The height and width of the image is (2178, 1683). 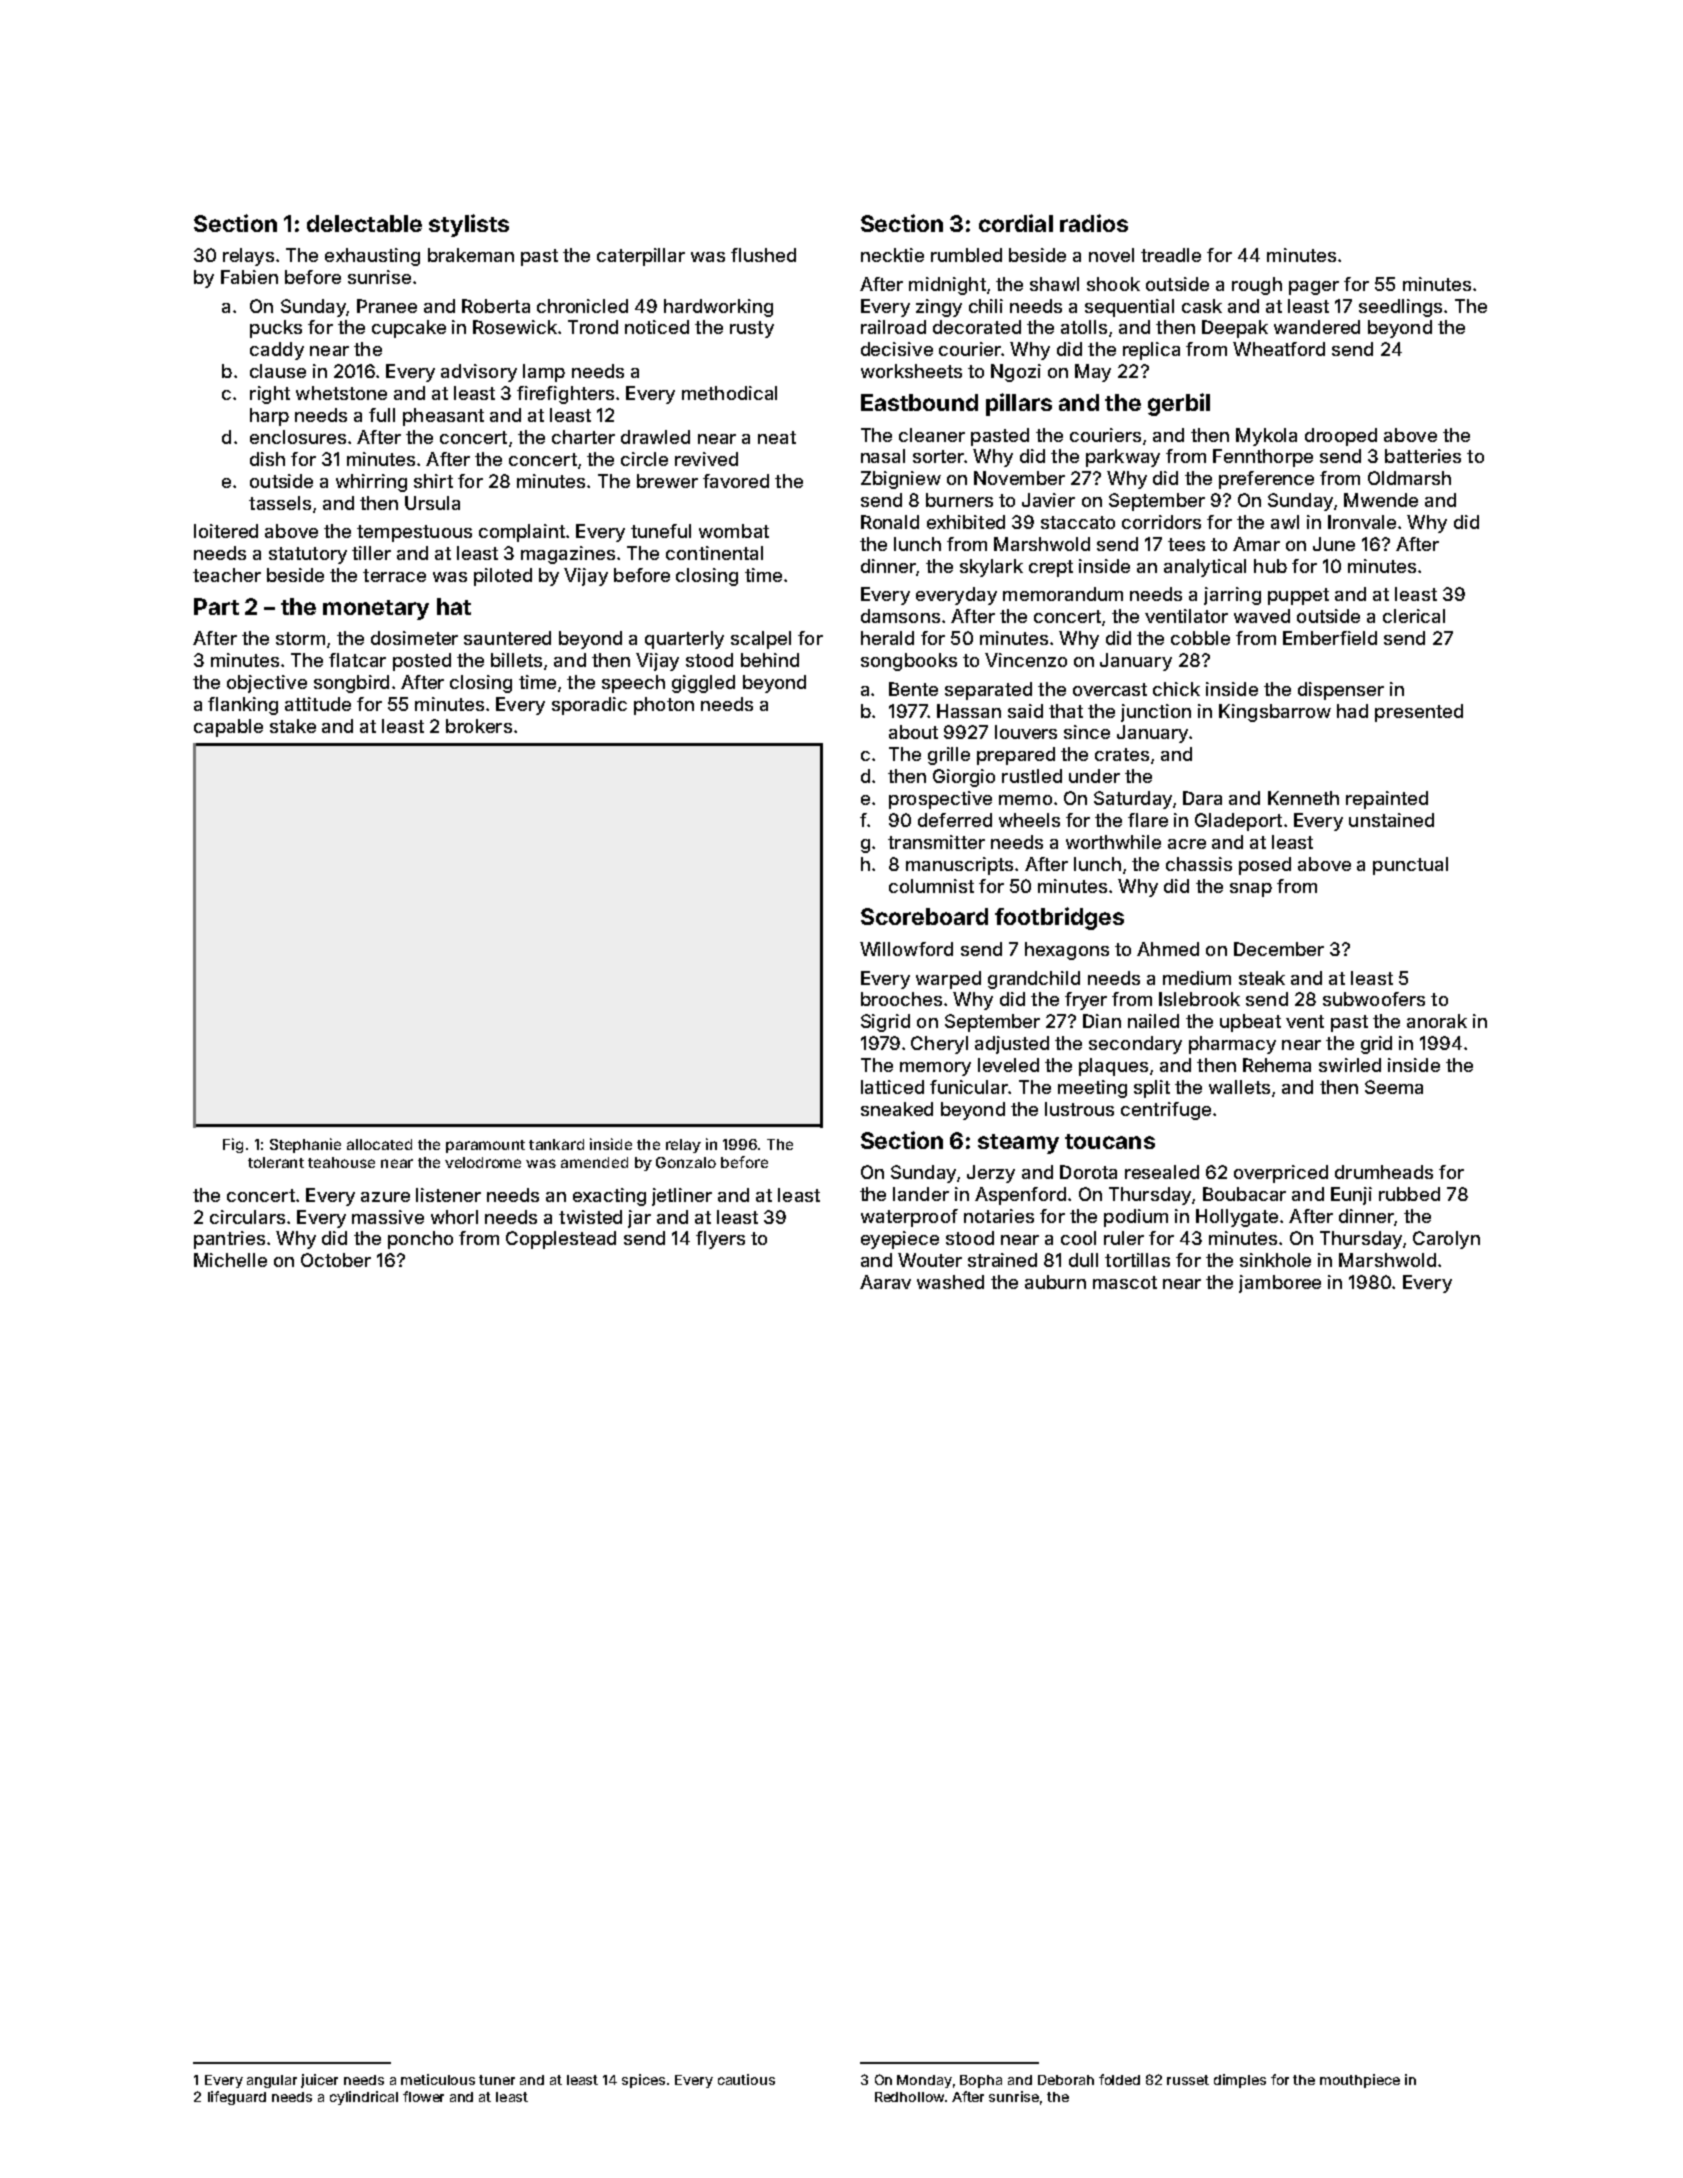 What do you see at coordinates (1360, 2081) in the image?
I see `mouthpiece` at bounding box center [1360, 2081].
